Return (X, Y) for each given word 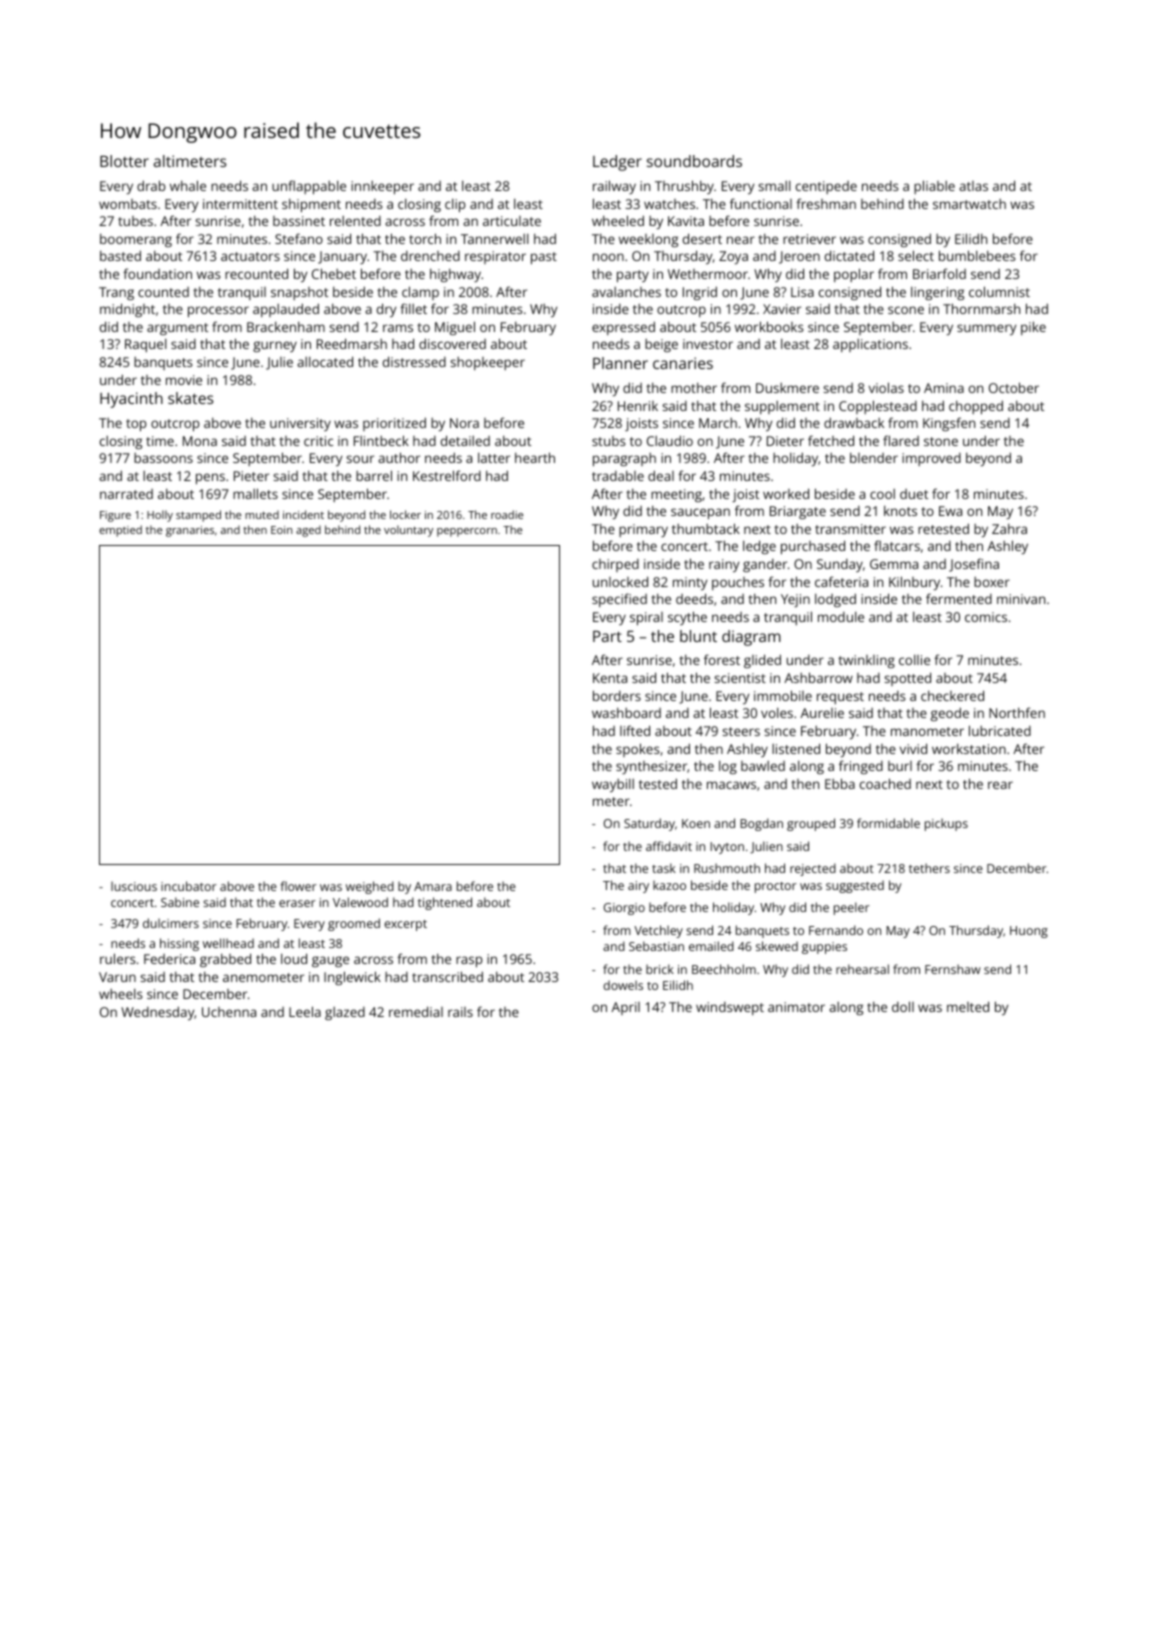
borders (617, 695)
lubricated (1000, 730)
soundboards (694, 161)
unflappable (309, 187)
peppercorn (467, 532)
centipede (826, 187)
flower (298, 886)
